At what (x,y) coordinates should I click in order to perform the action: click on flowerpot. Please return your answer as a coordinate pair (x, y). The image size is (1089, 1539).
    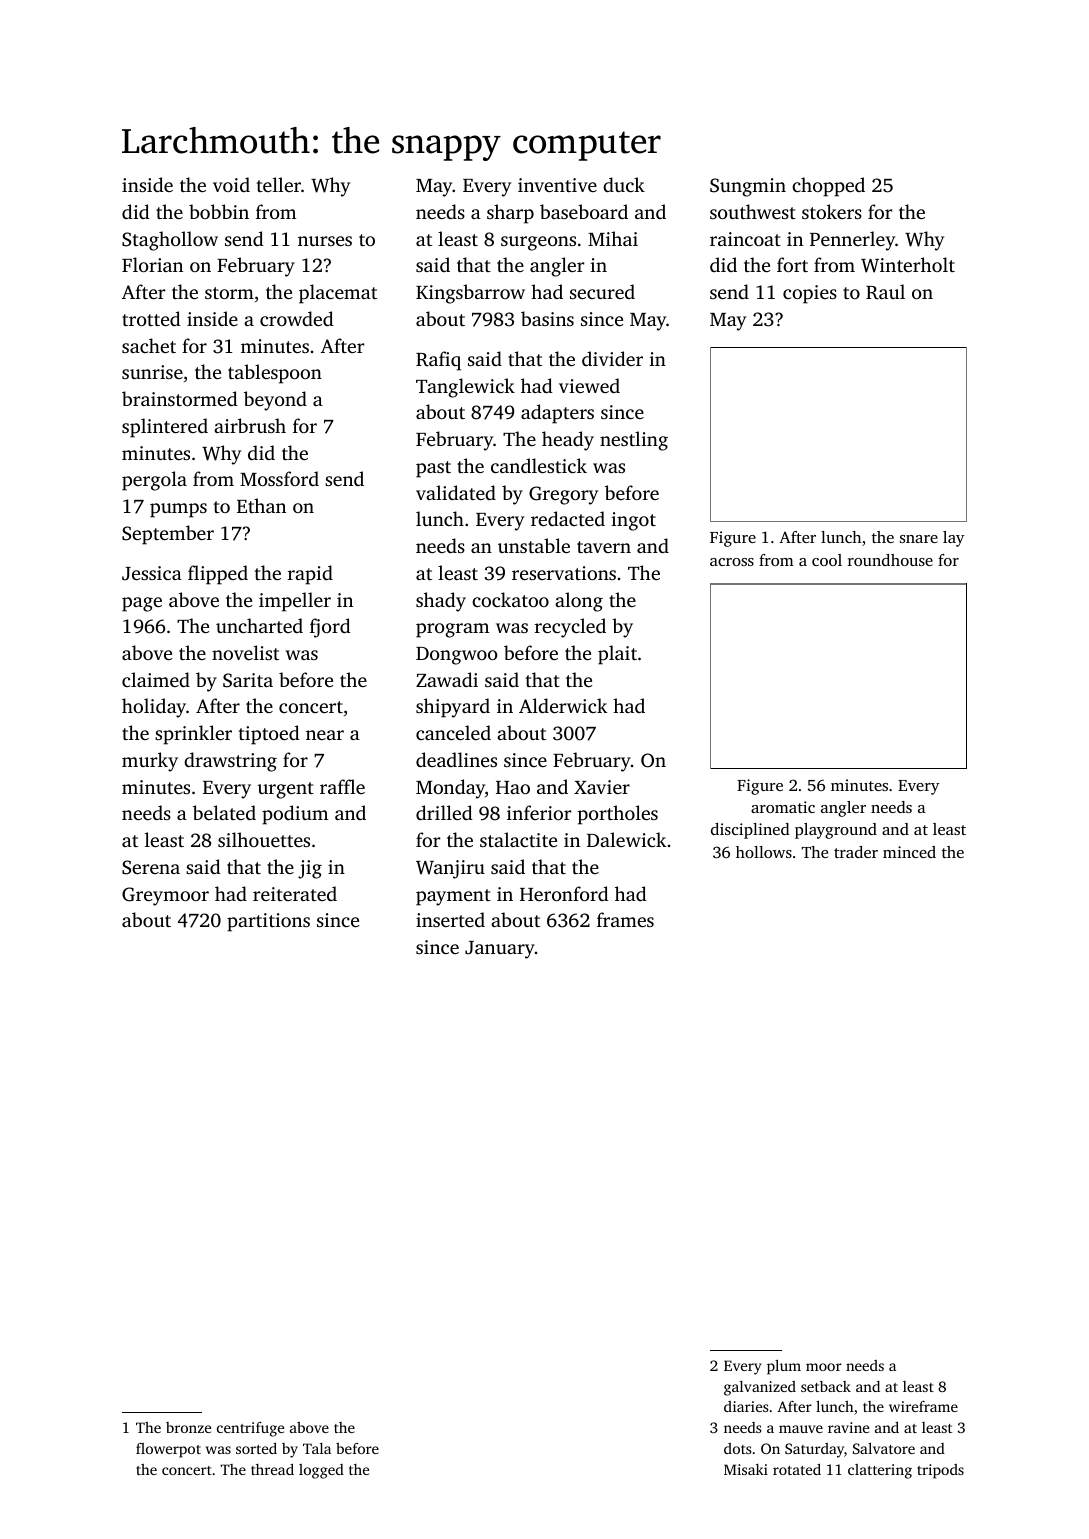
    Looking at the image, I should click on (168, 1450).
